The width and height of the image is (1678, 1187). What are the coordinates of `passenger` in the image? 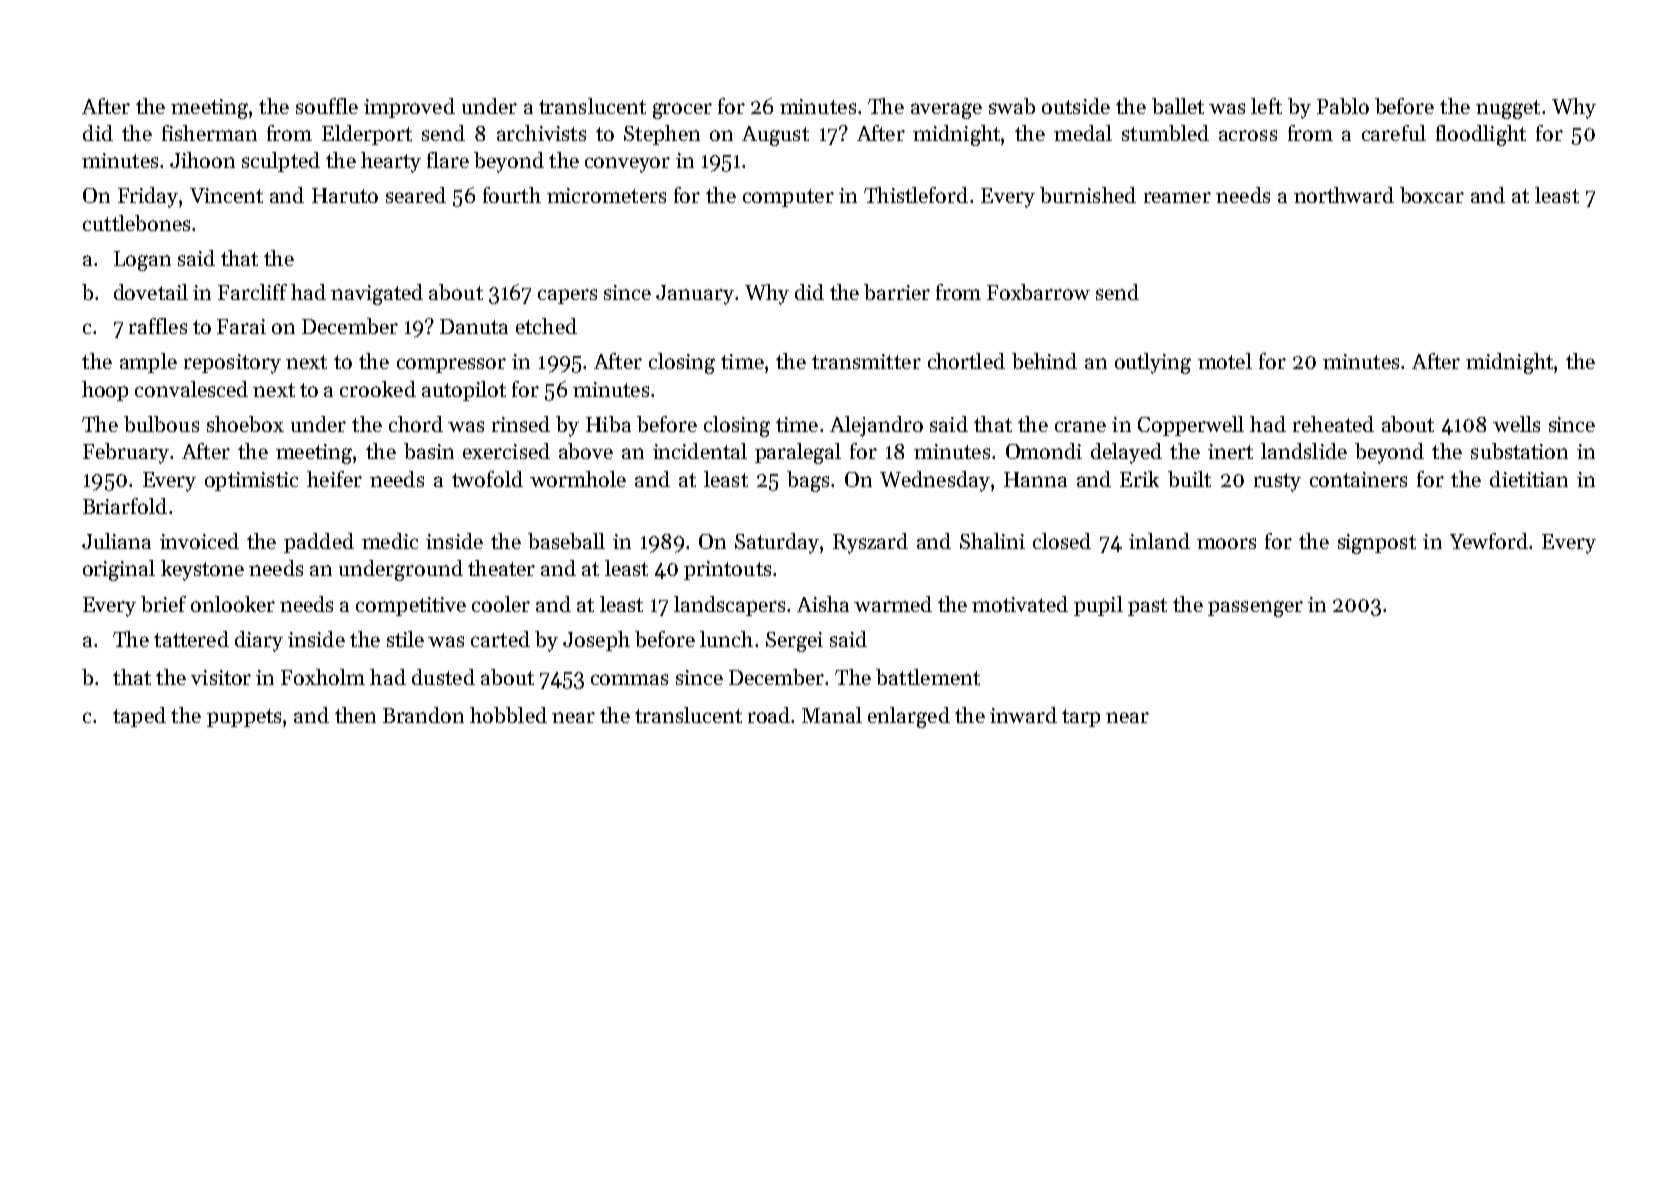 It's located at (1255, 609).
